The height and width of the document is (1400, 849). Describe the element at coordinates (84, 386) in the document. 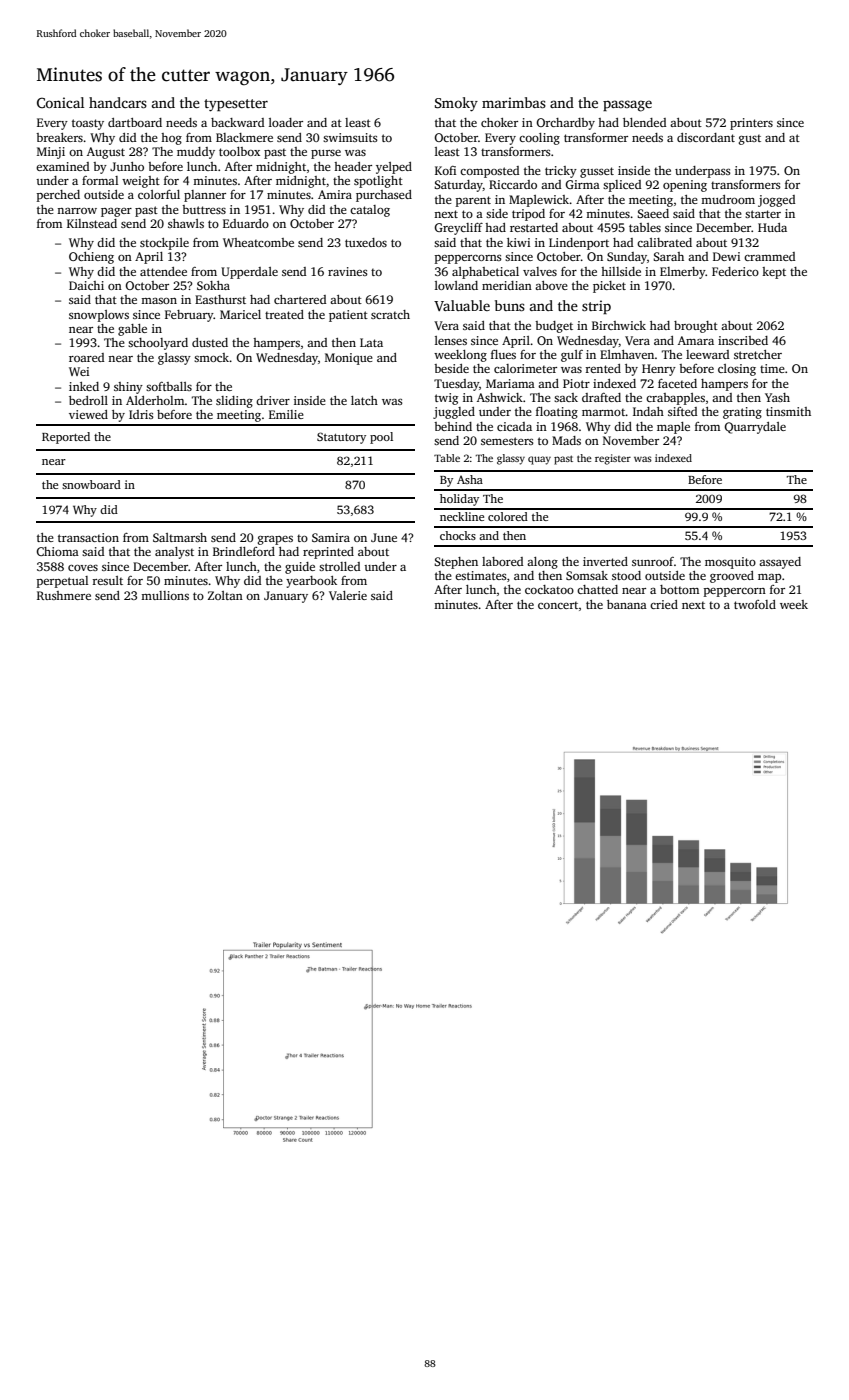

I see `inked` at that location.
